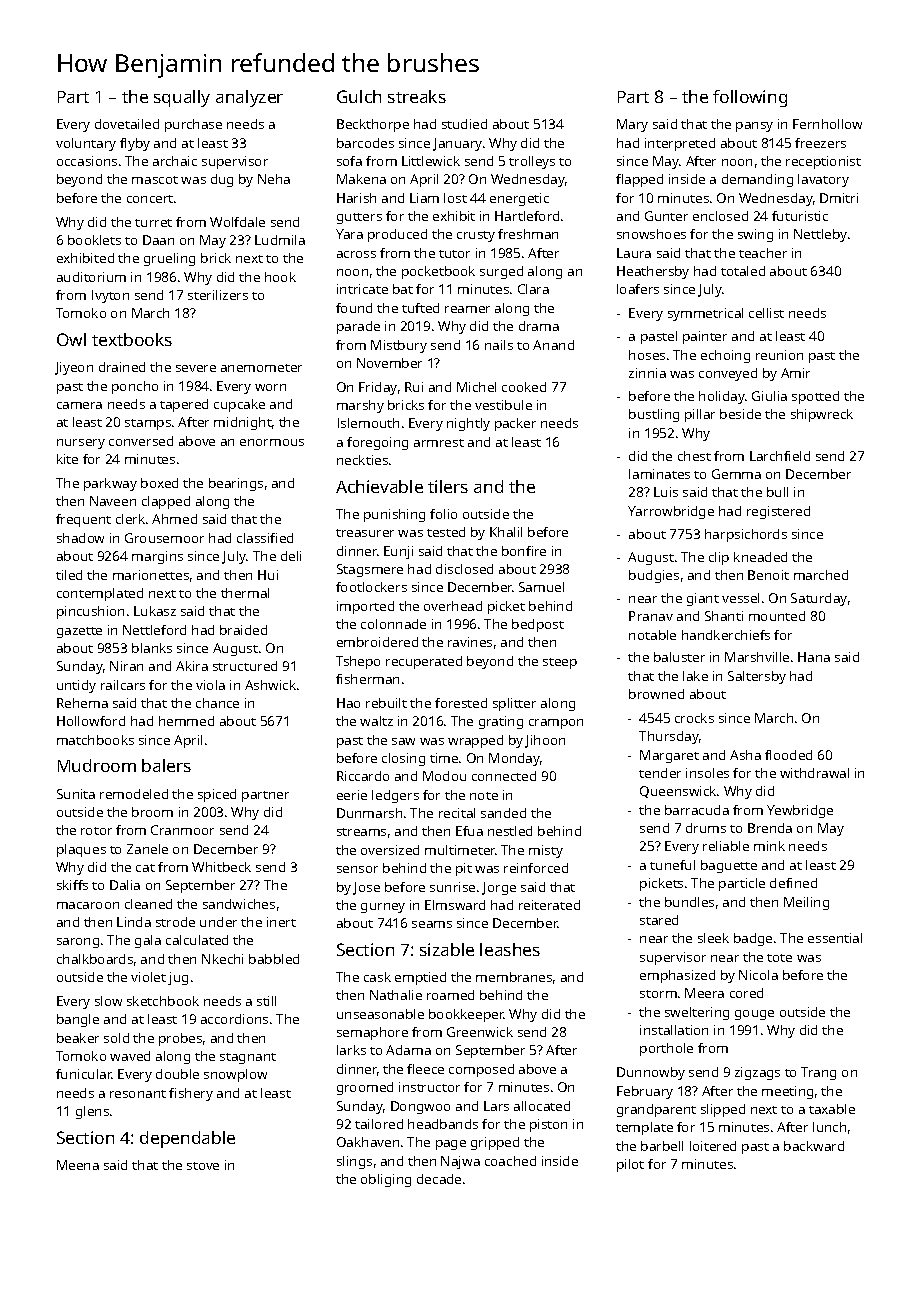 The image size is (924, 1308). Describe the element at coordinates (770, 828) in the document. I see `Brenda` at that location.
